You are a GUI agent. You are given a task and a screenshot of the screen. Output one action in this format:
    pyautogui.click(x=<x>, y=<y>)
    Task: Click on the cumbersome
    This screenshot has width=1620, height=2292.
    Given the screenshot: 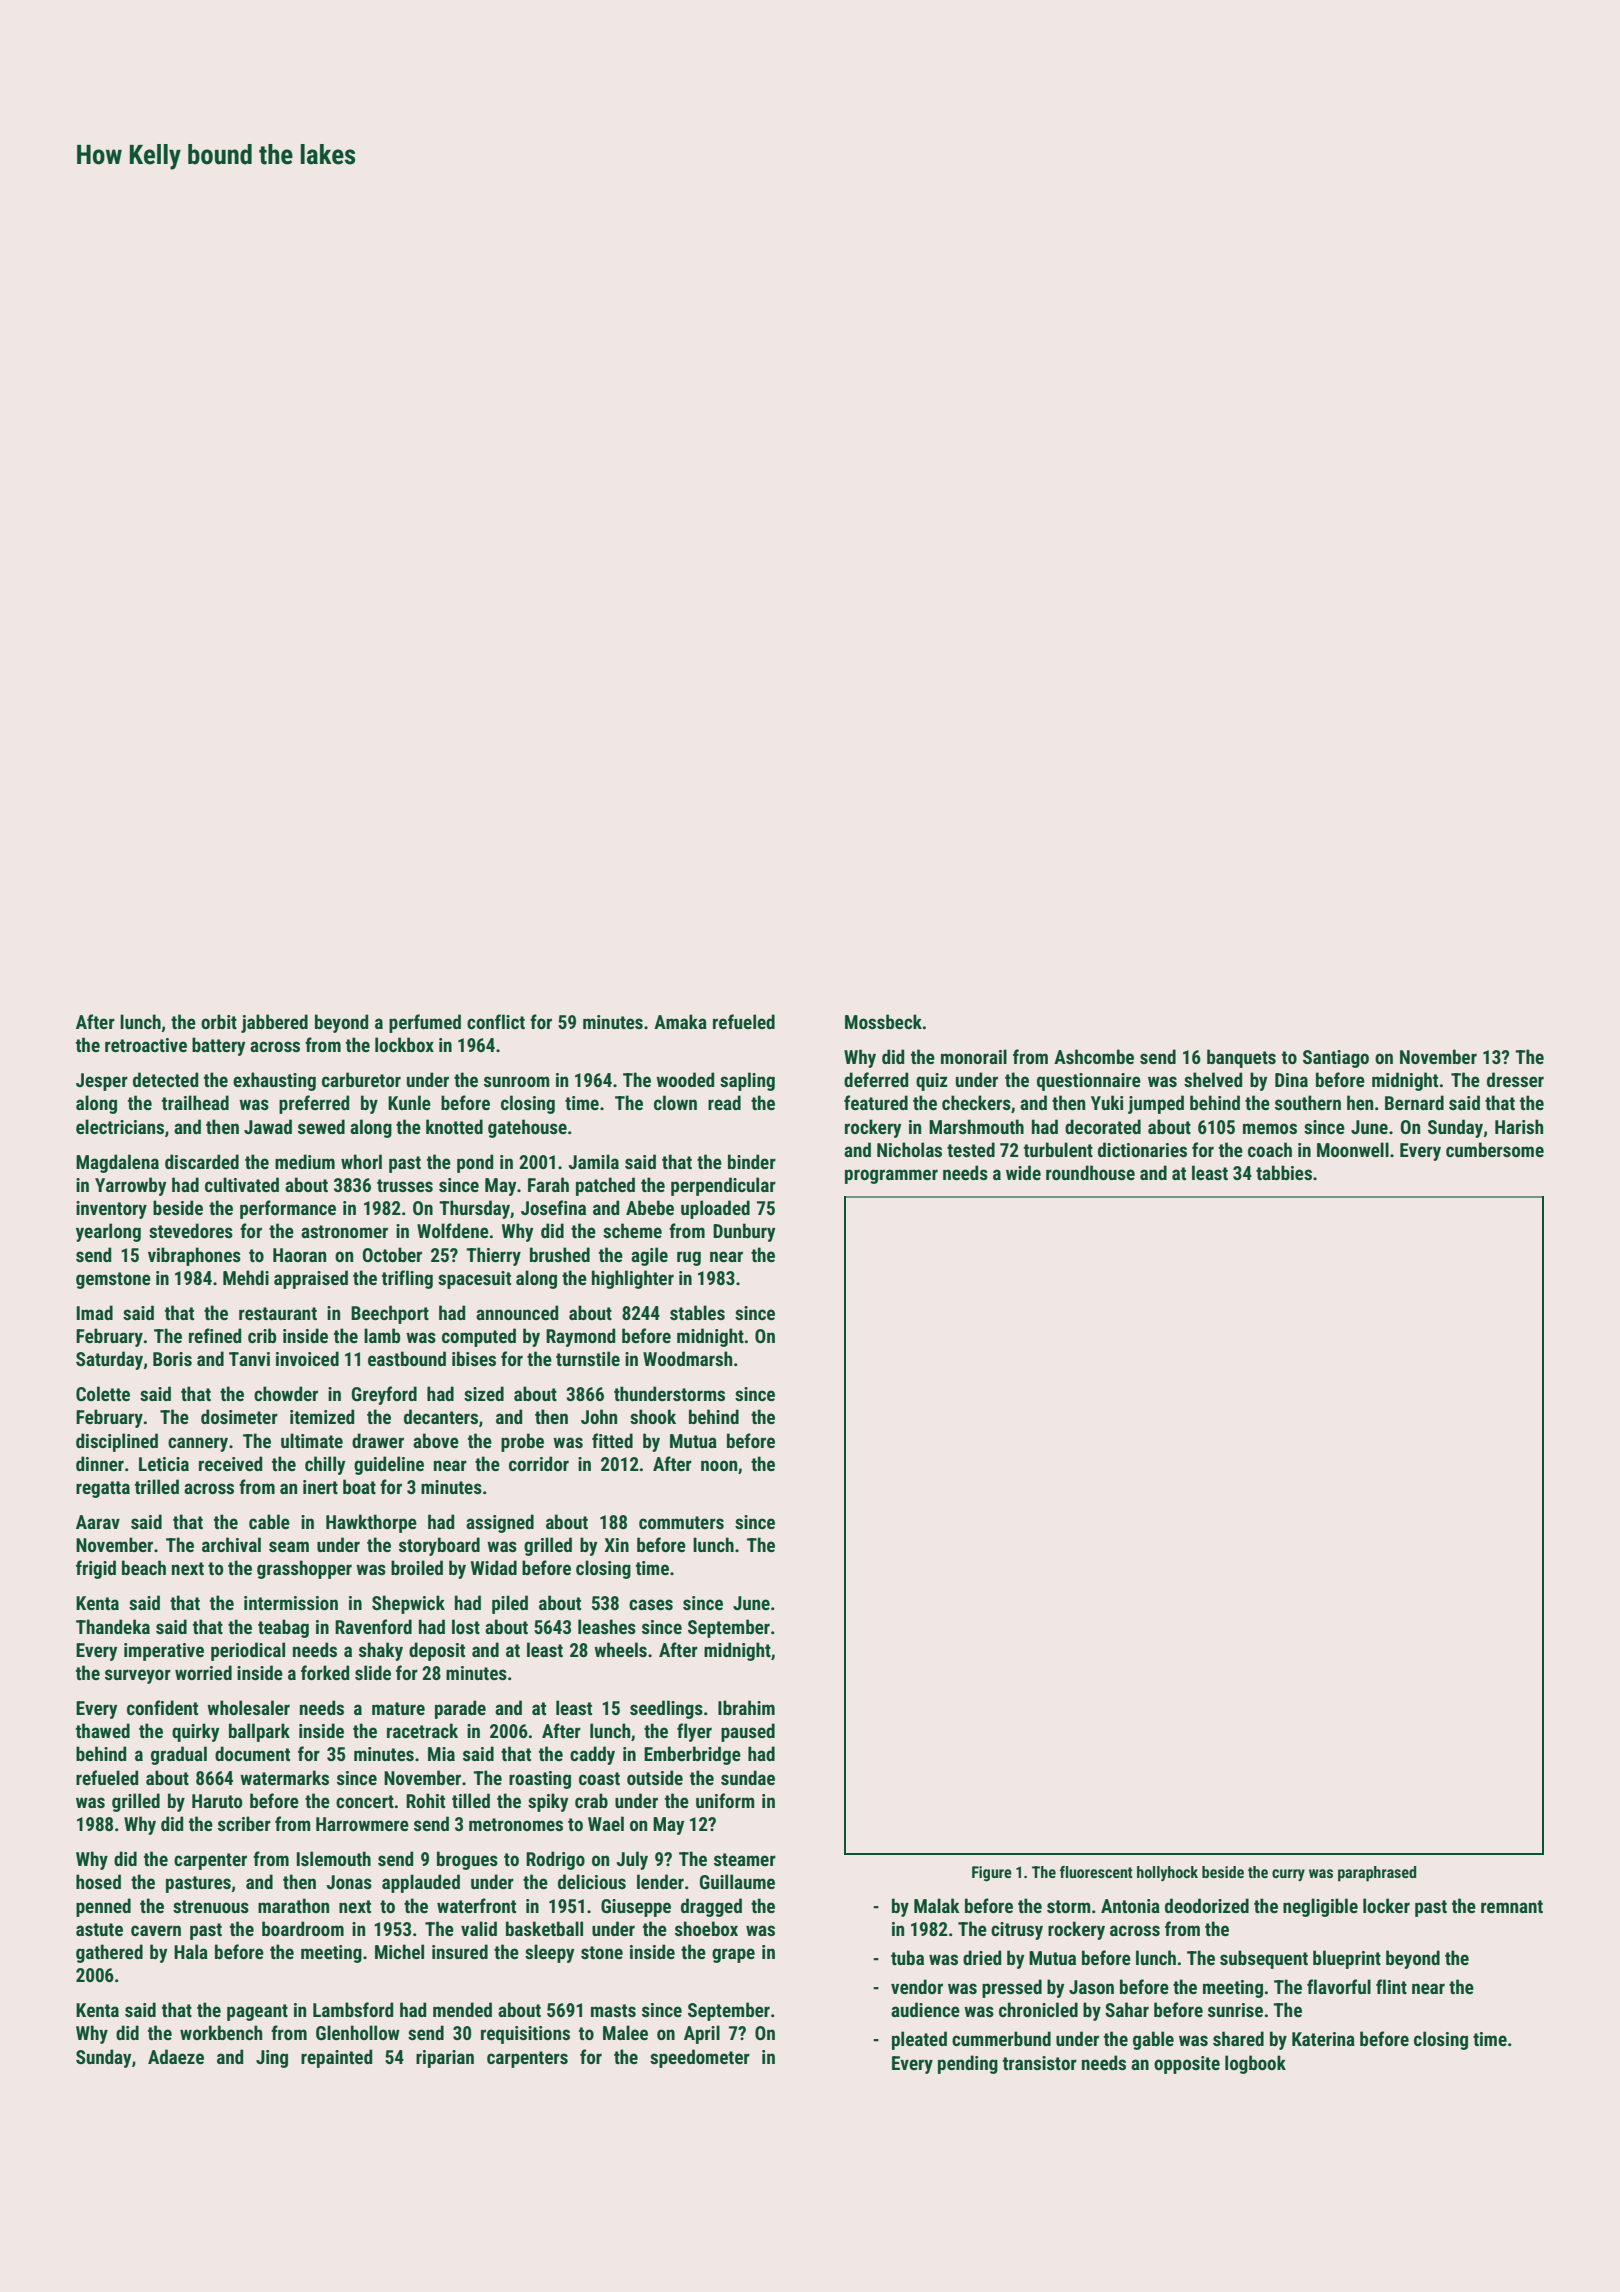 What is the action you would take?
    pyautogui.click(x=1495, y=1149)
